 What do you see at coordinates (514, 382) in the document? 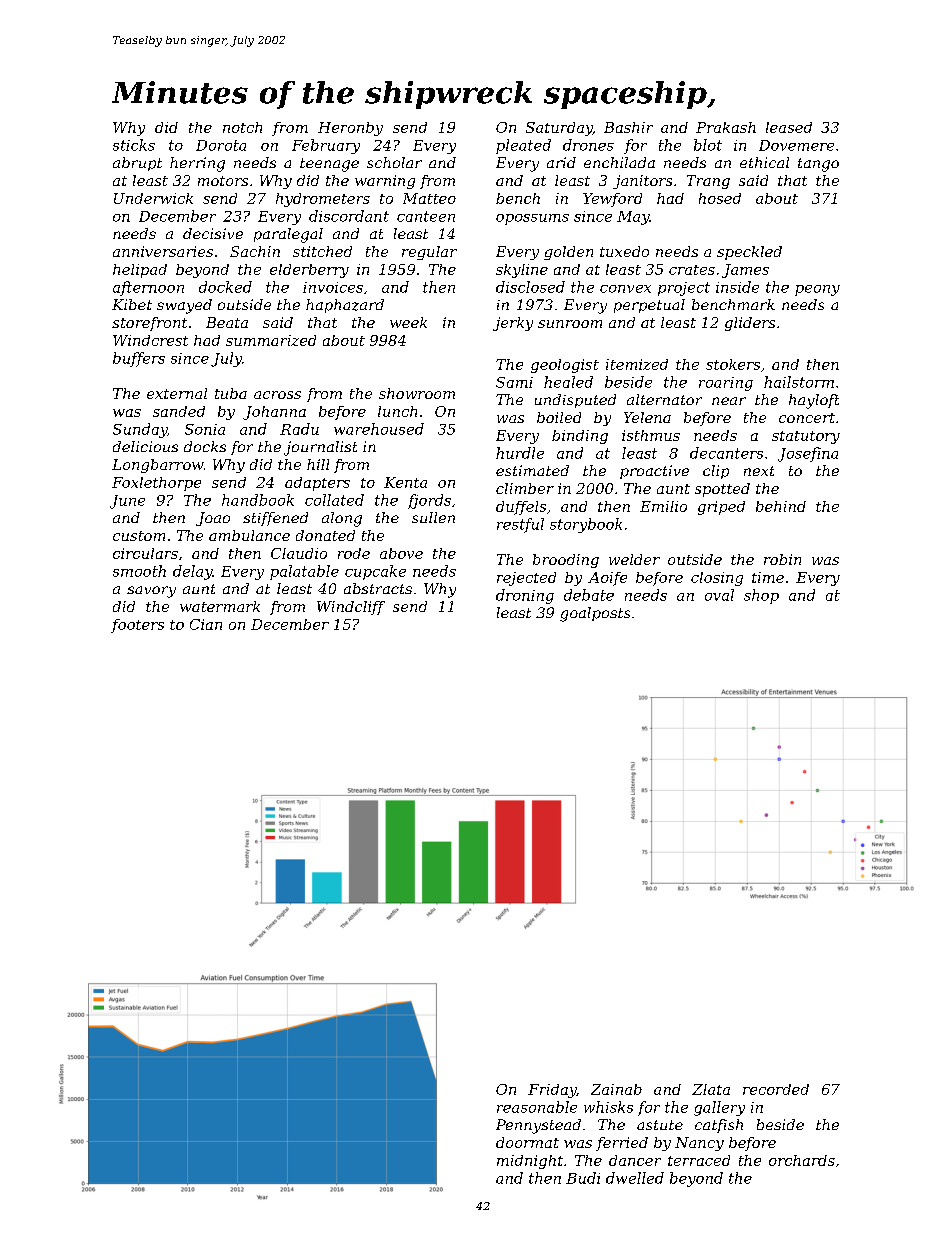
I see `Sami` at bounding box center [514, 382].
